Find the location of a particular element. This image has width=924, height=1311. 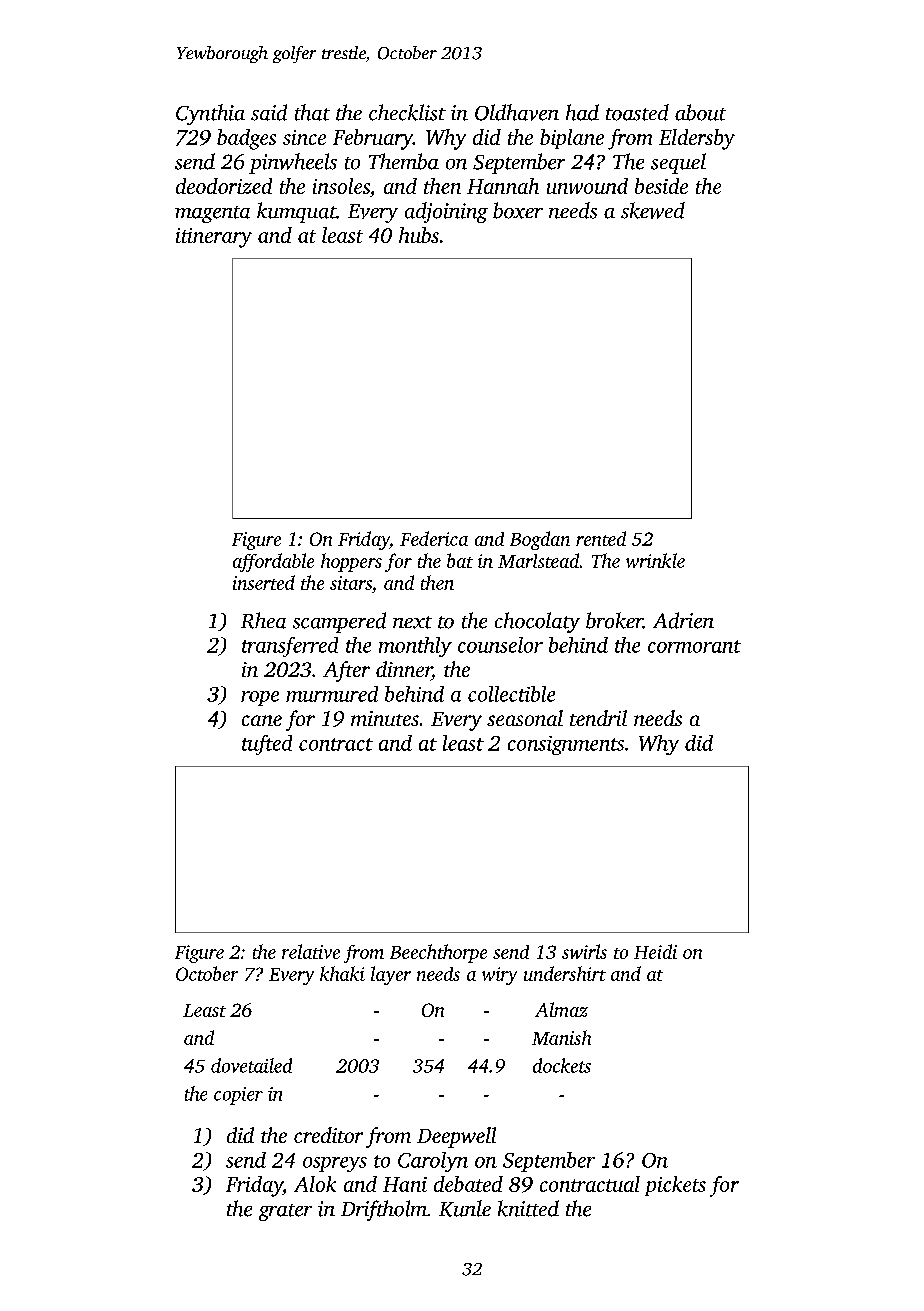

tendril is located at coordinates (598, 718).
